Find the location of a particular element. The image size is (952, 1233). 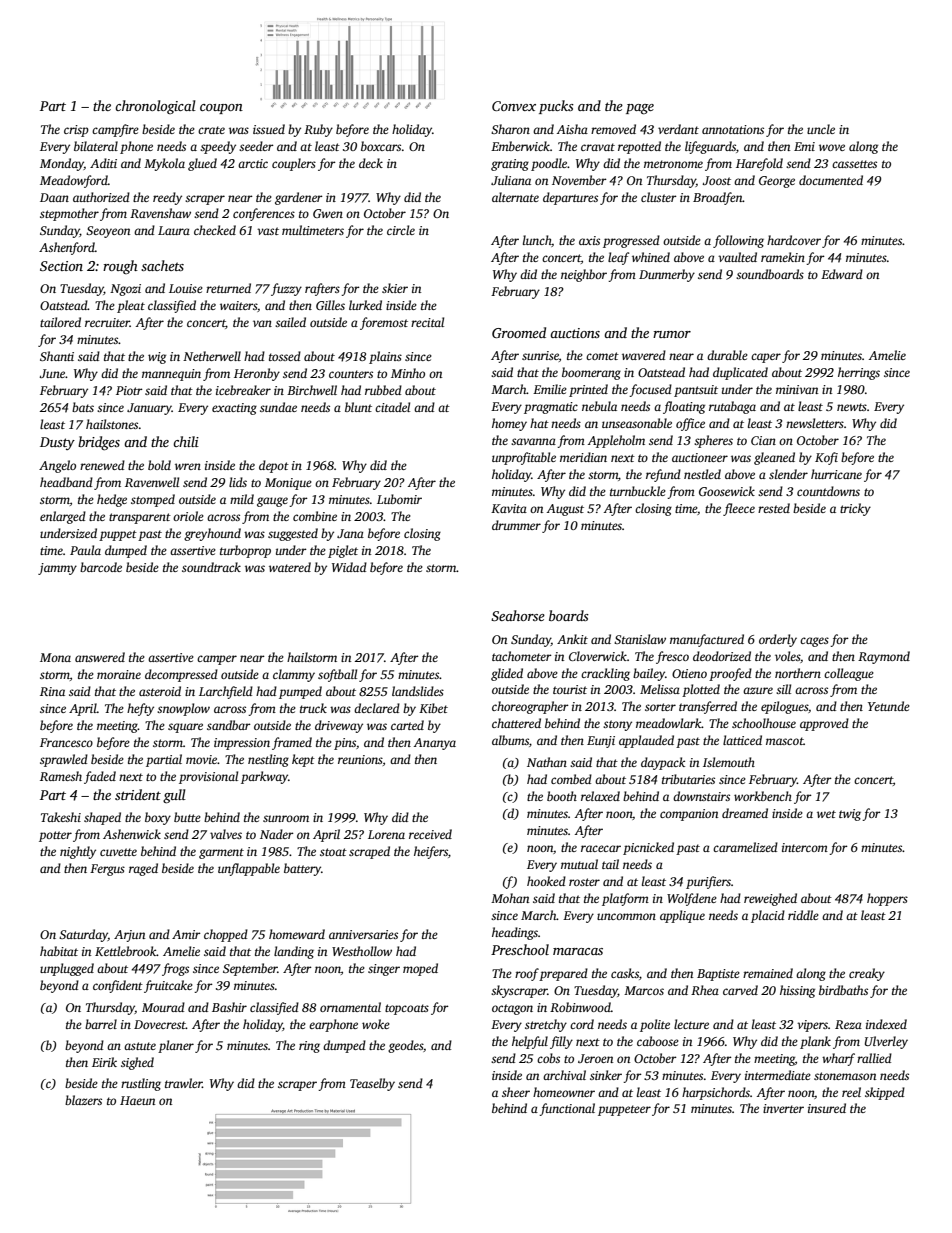

fuzzy is located at coordinates (286, 289).
